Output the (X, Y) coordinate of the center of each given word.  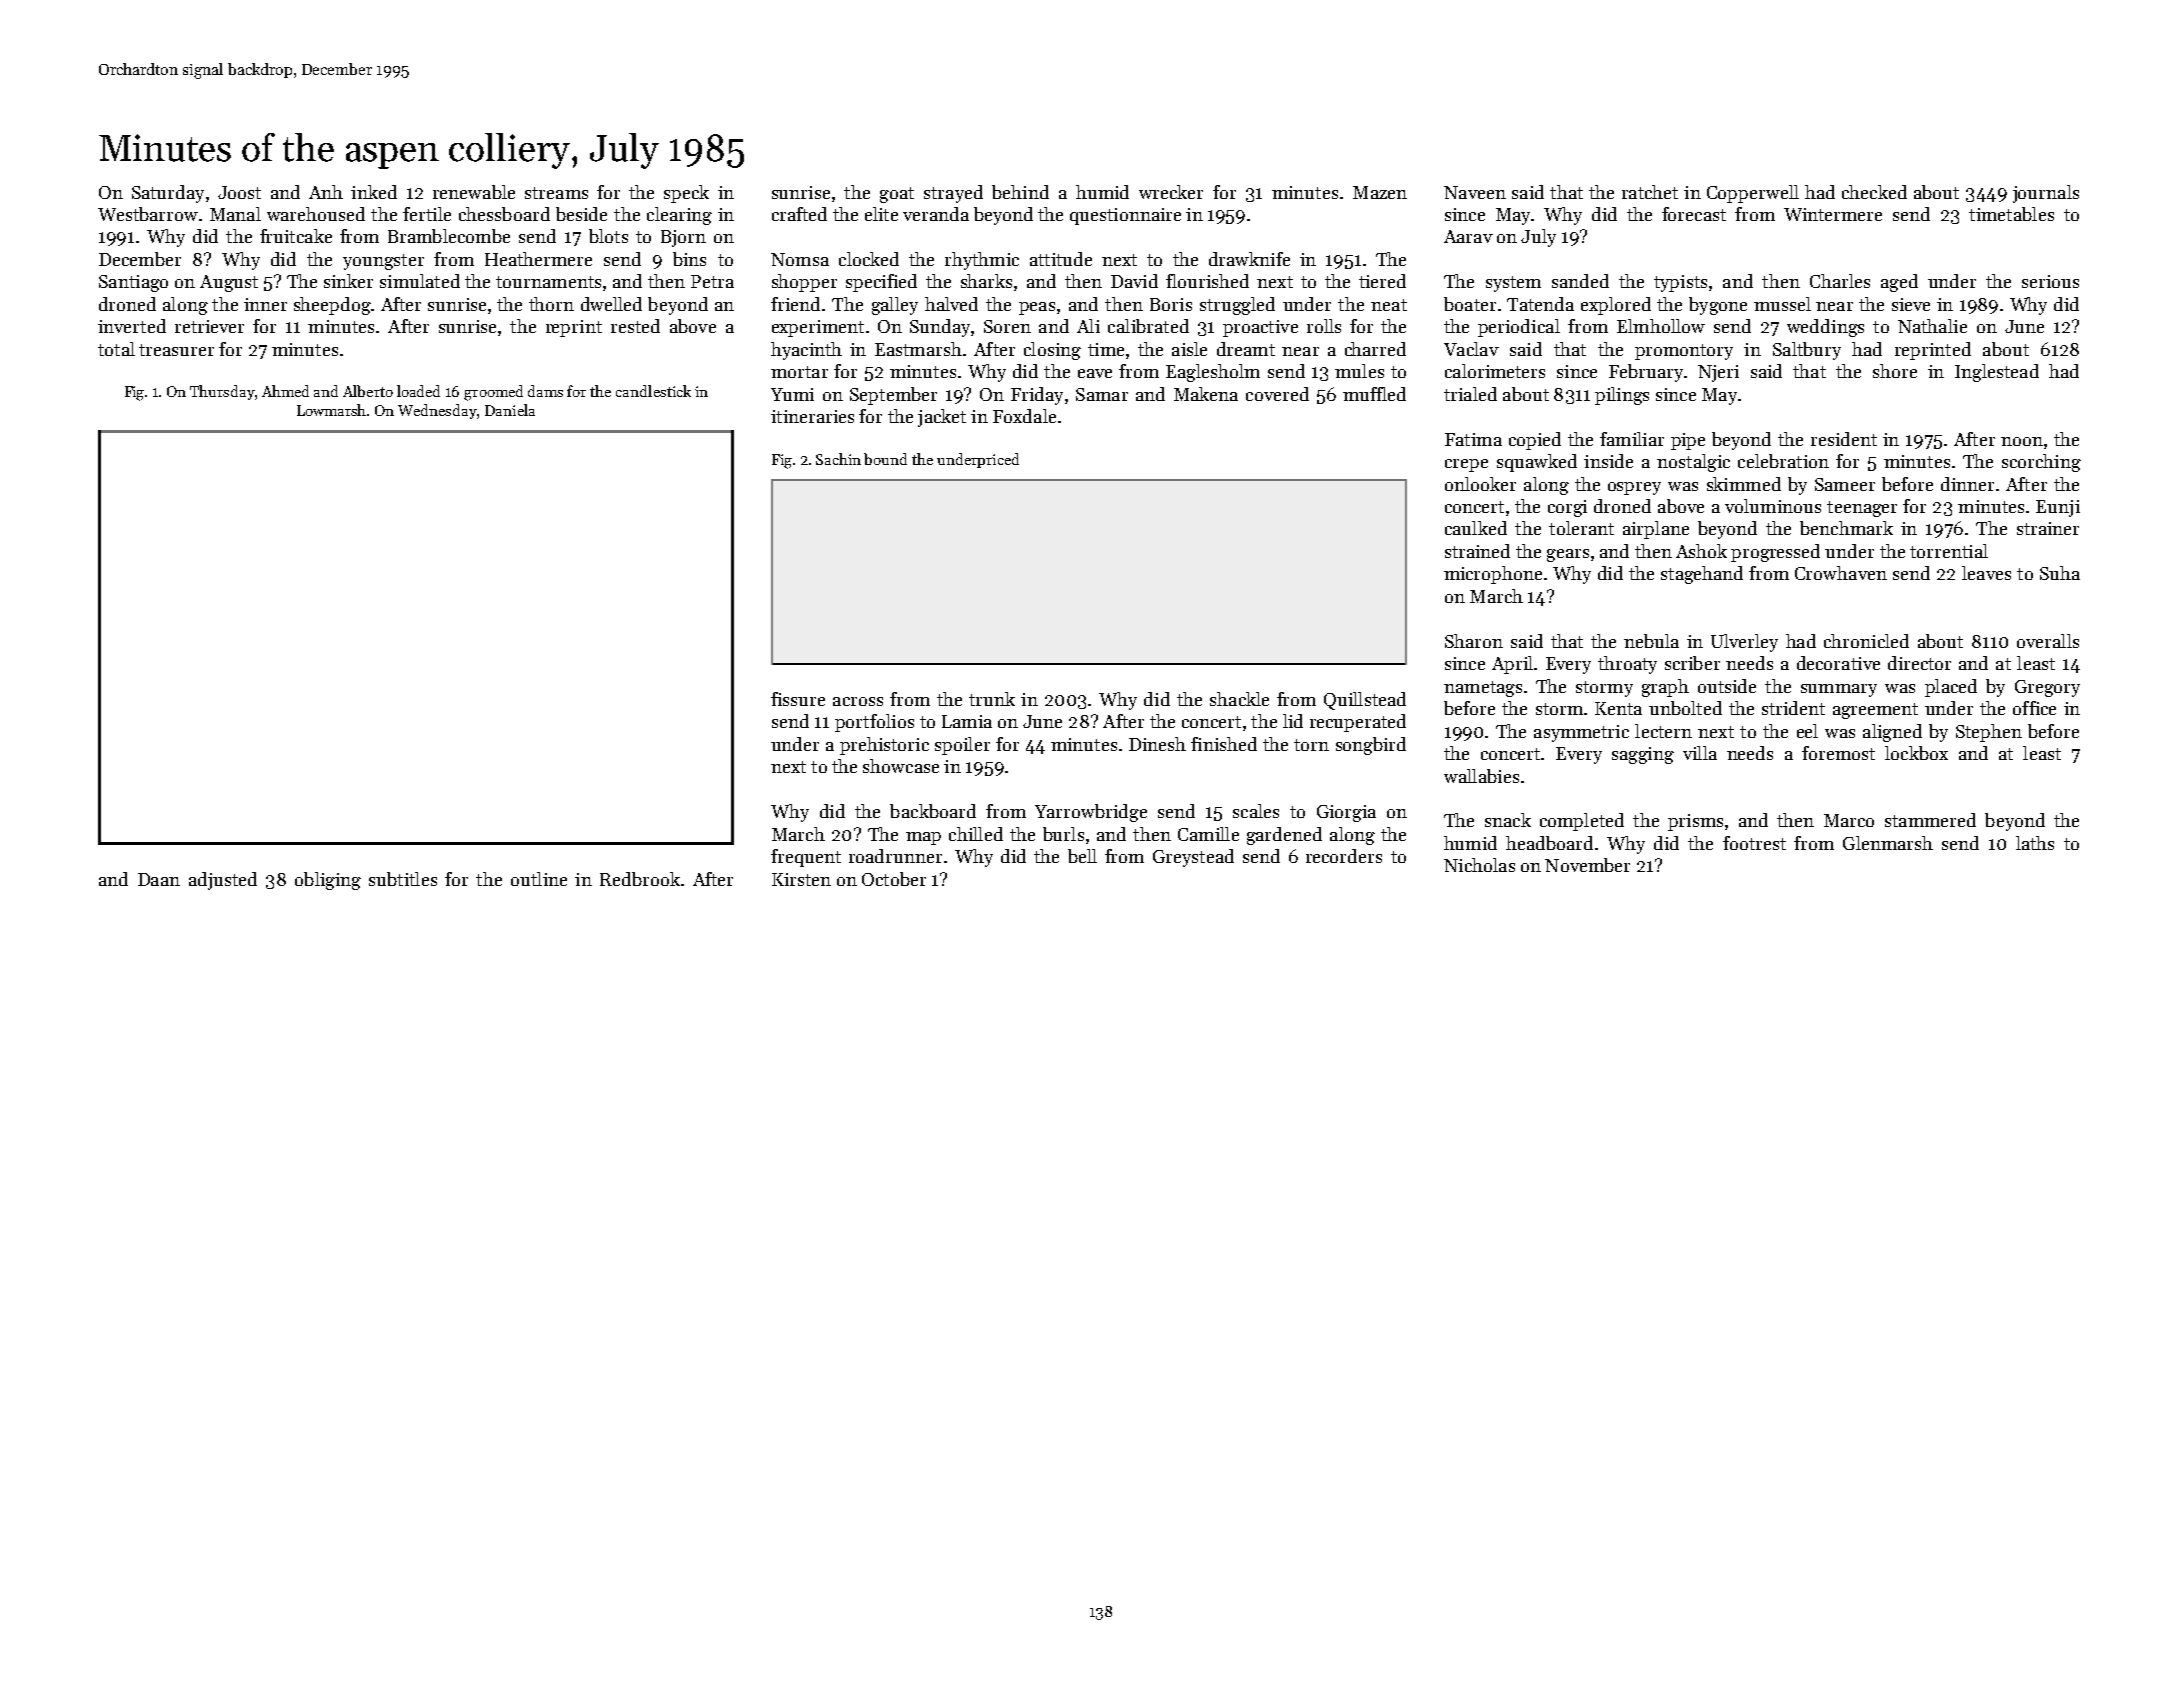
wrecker (1171, 192)
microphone (1493, 575)
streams (556, 193)
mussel (1782, 304)
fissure (798, 699)
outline (539, 879)
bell (1082, 856)
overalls (2048, 641)
